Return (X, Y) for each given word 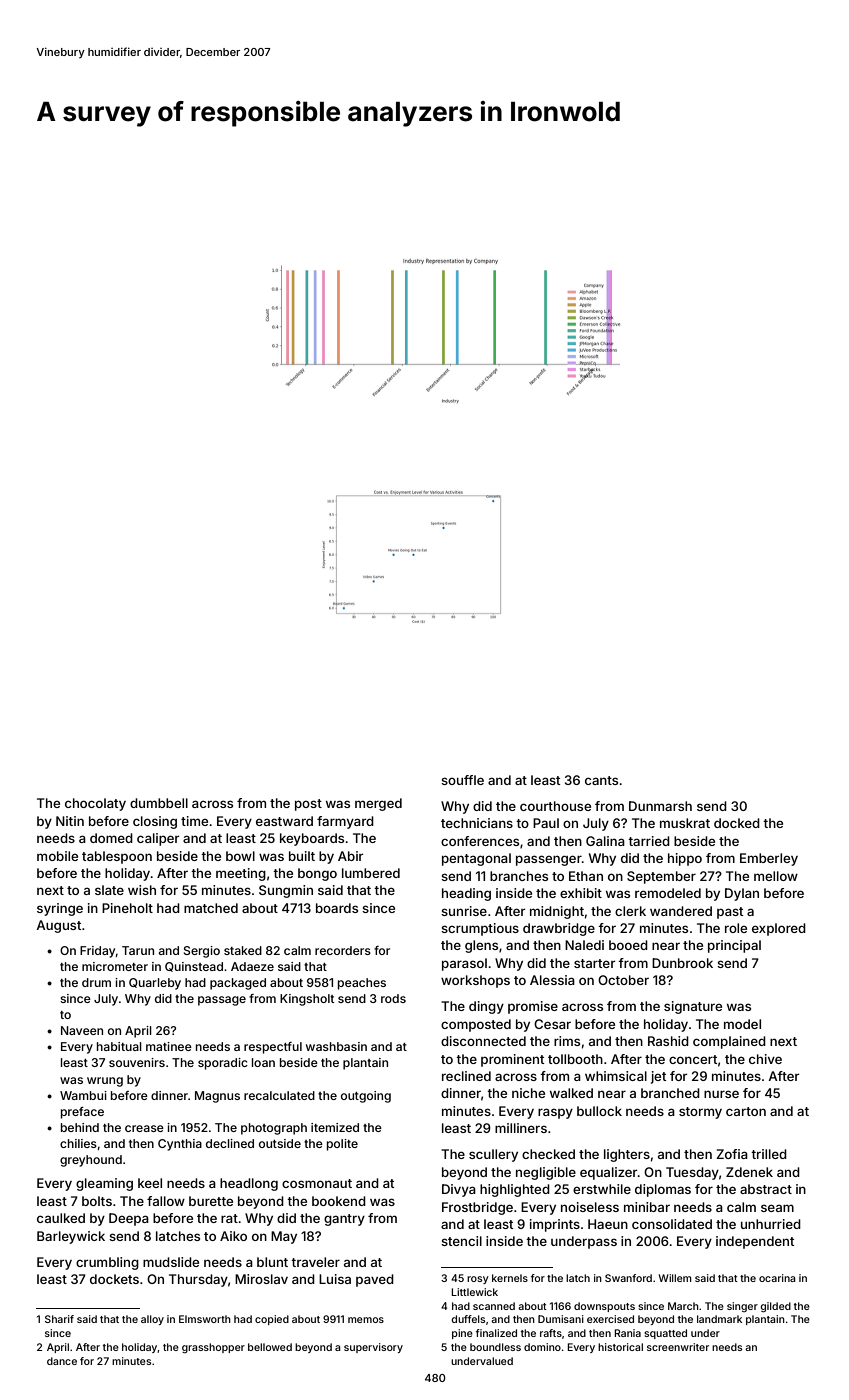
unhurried (771, 1224)
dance (62, 1361)
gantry (344, 1220)
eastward (284, 821)
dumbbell (159, 803)
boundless (495, 1347)
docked (737, 823)
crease (144, 1128)
